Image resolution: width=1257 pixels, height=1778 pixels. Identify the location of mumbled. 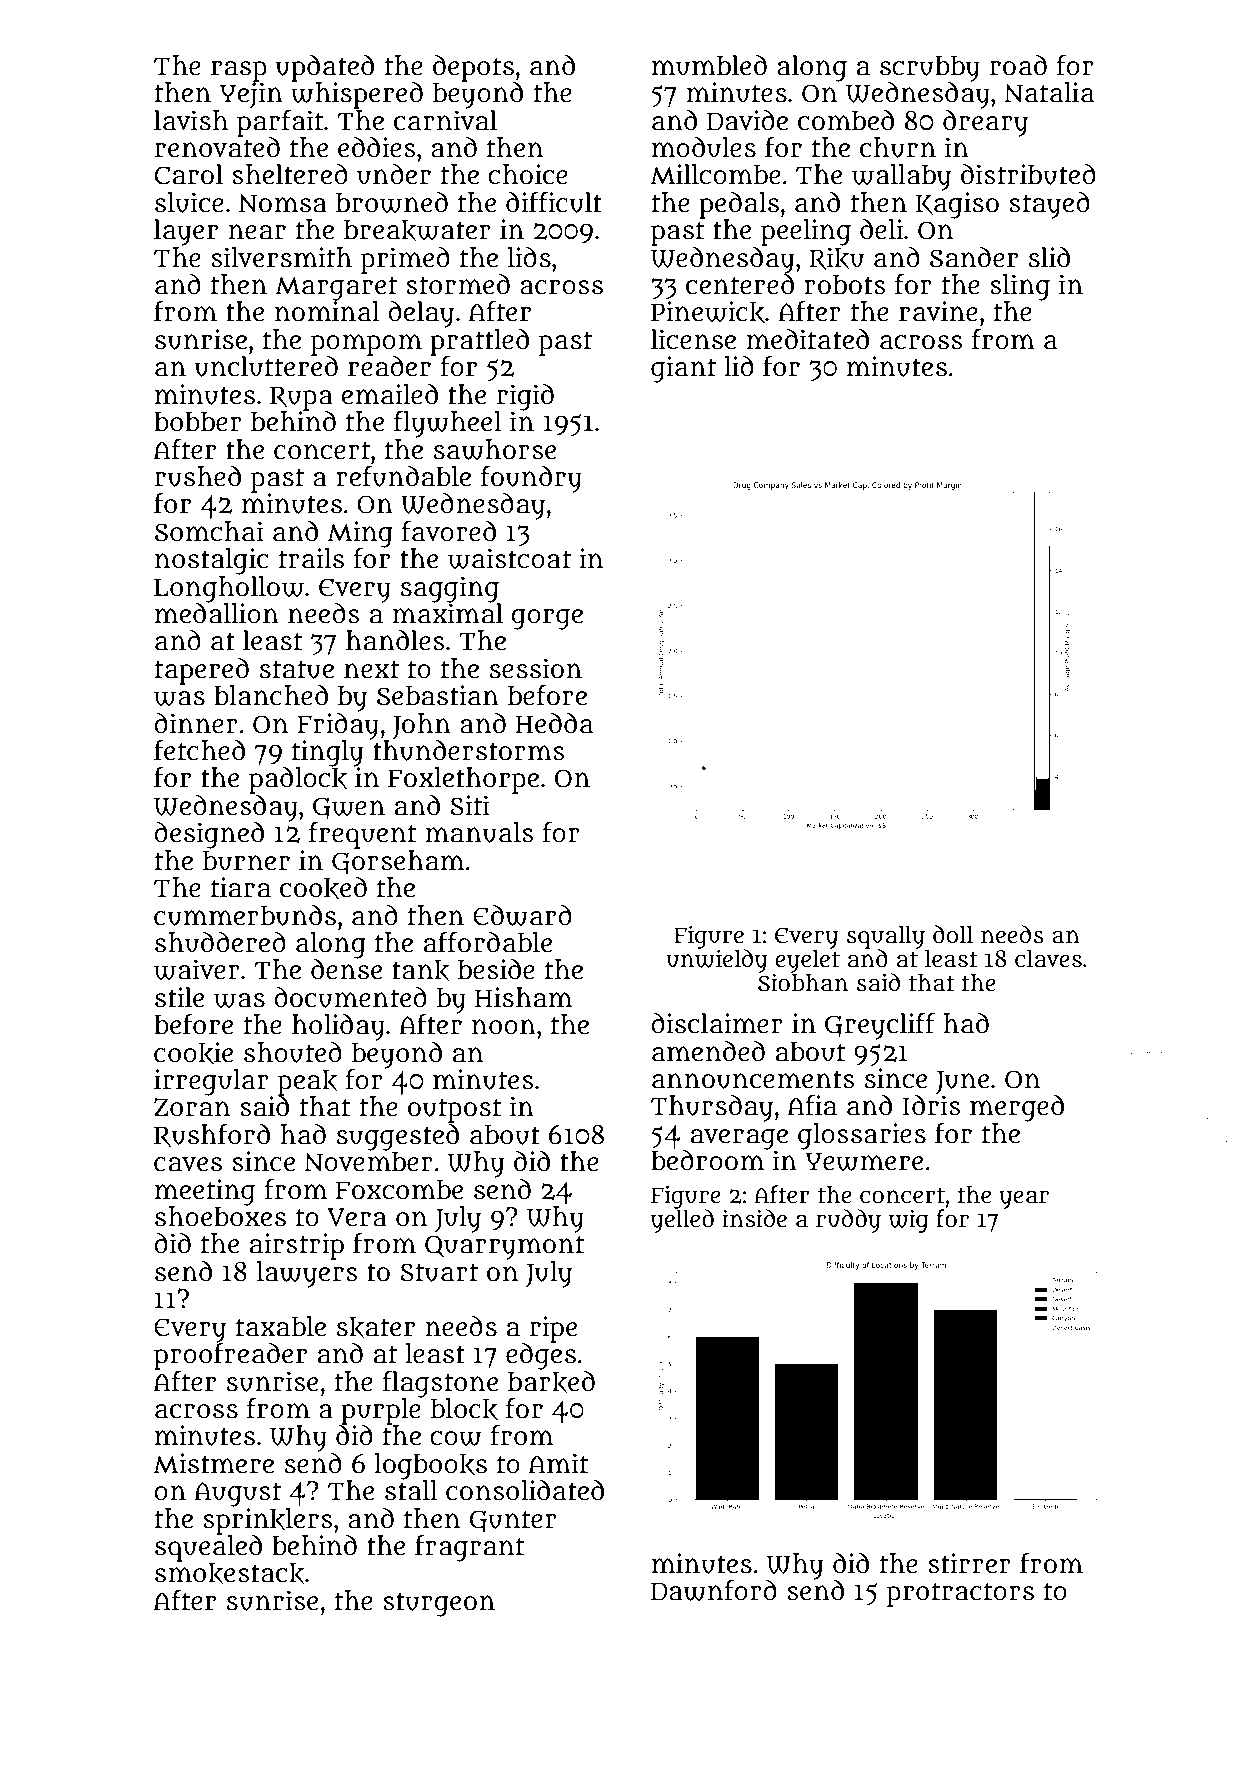
(709, 65).
